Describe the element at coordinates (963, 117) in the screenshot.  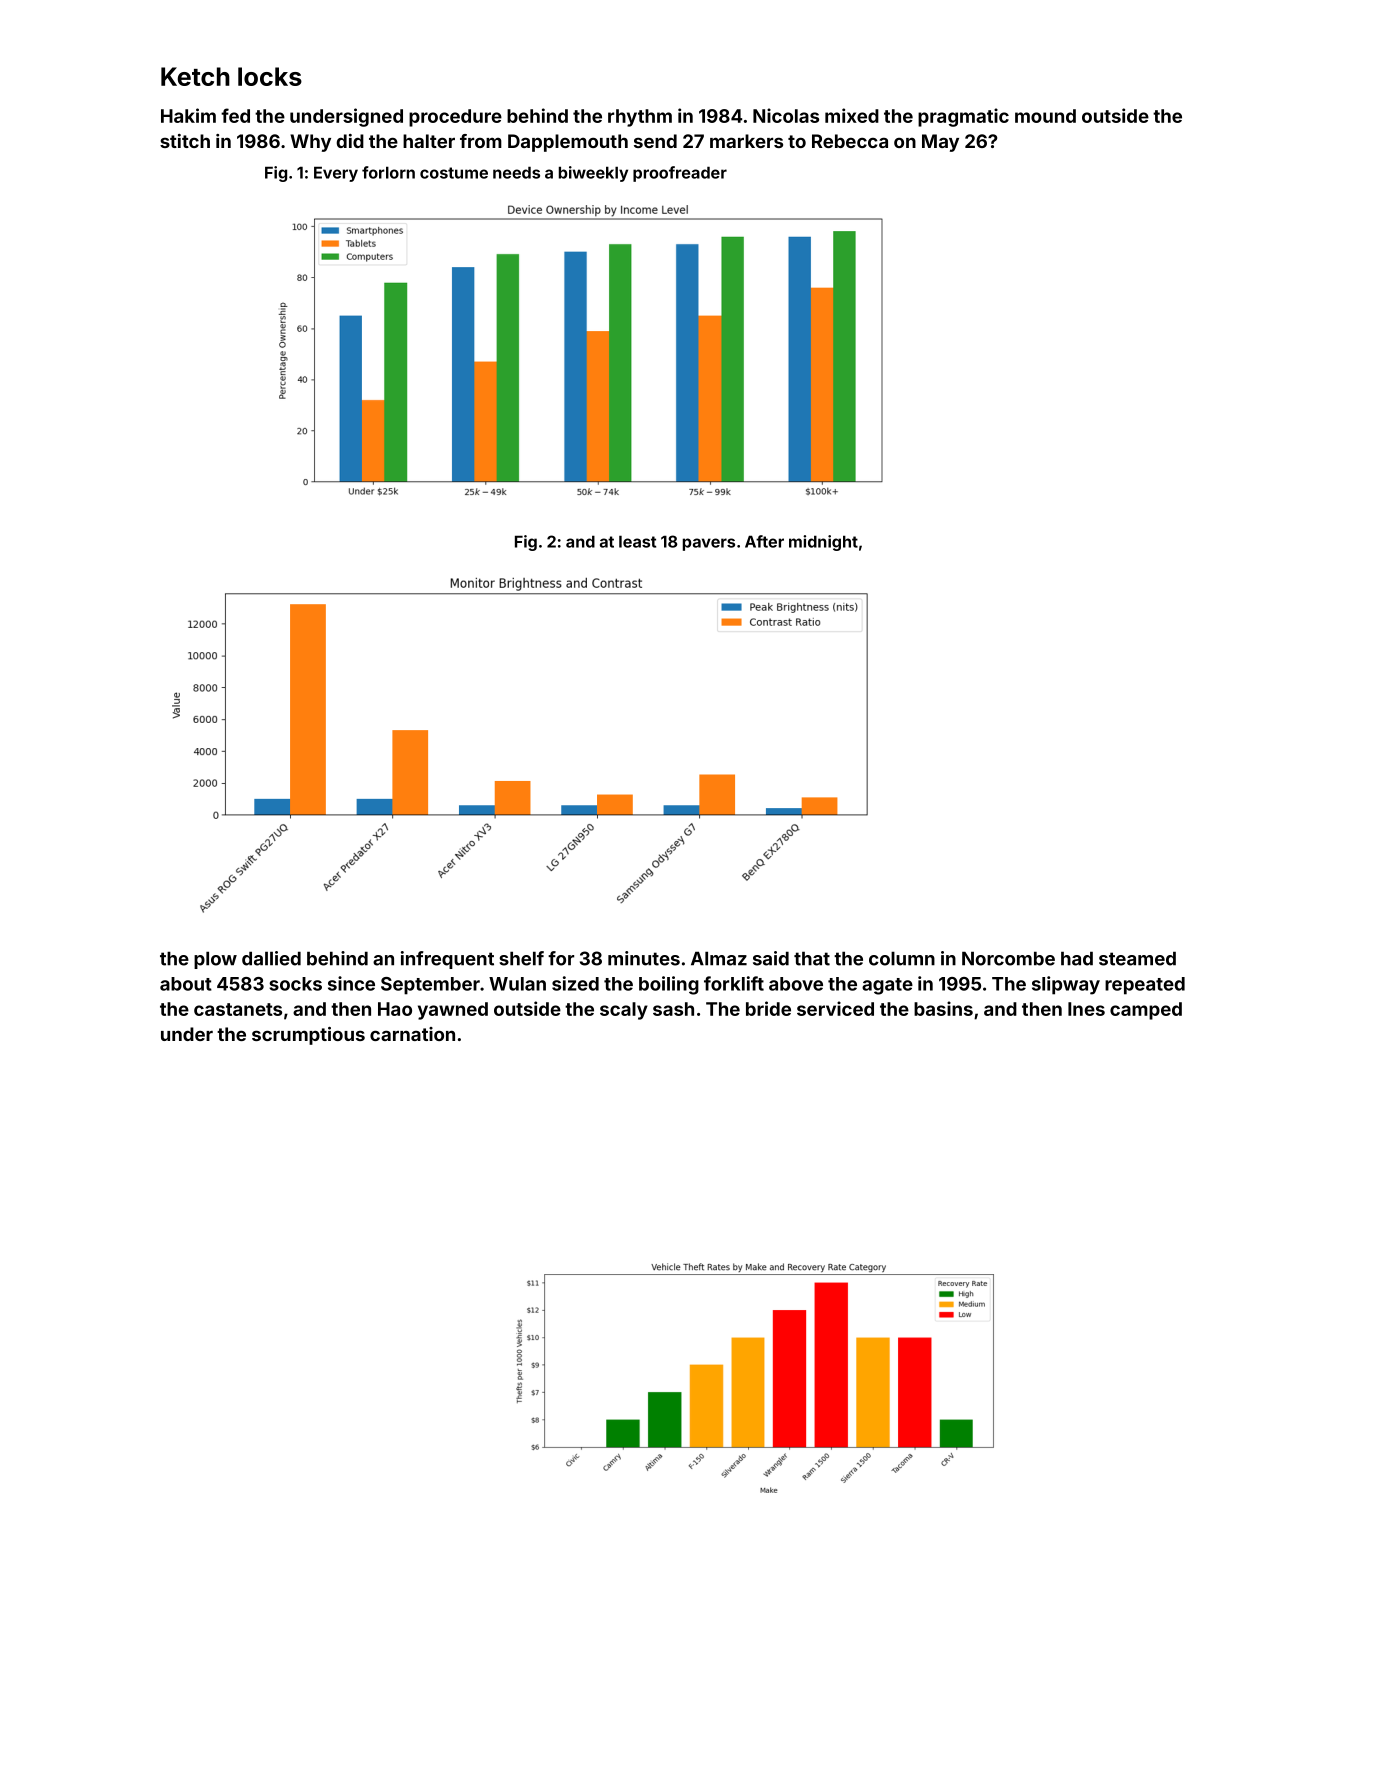
I see `pragmatic` at that location.
